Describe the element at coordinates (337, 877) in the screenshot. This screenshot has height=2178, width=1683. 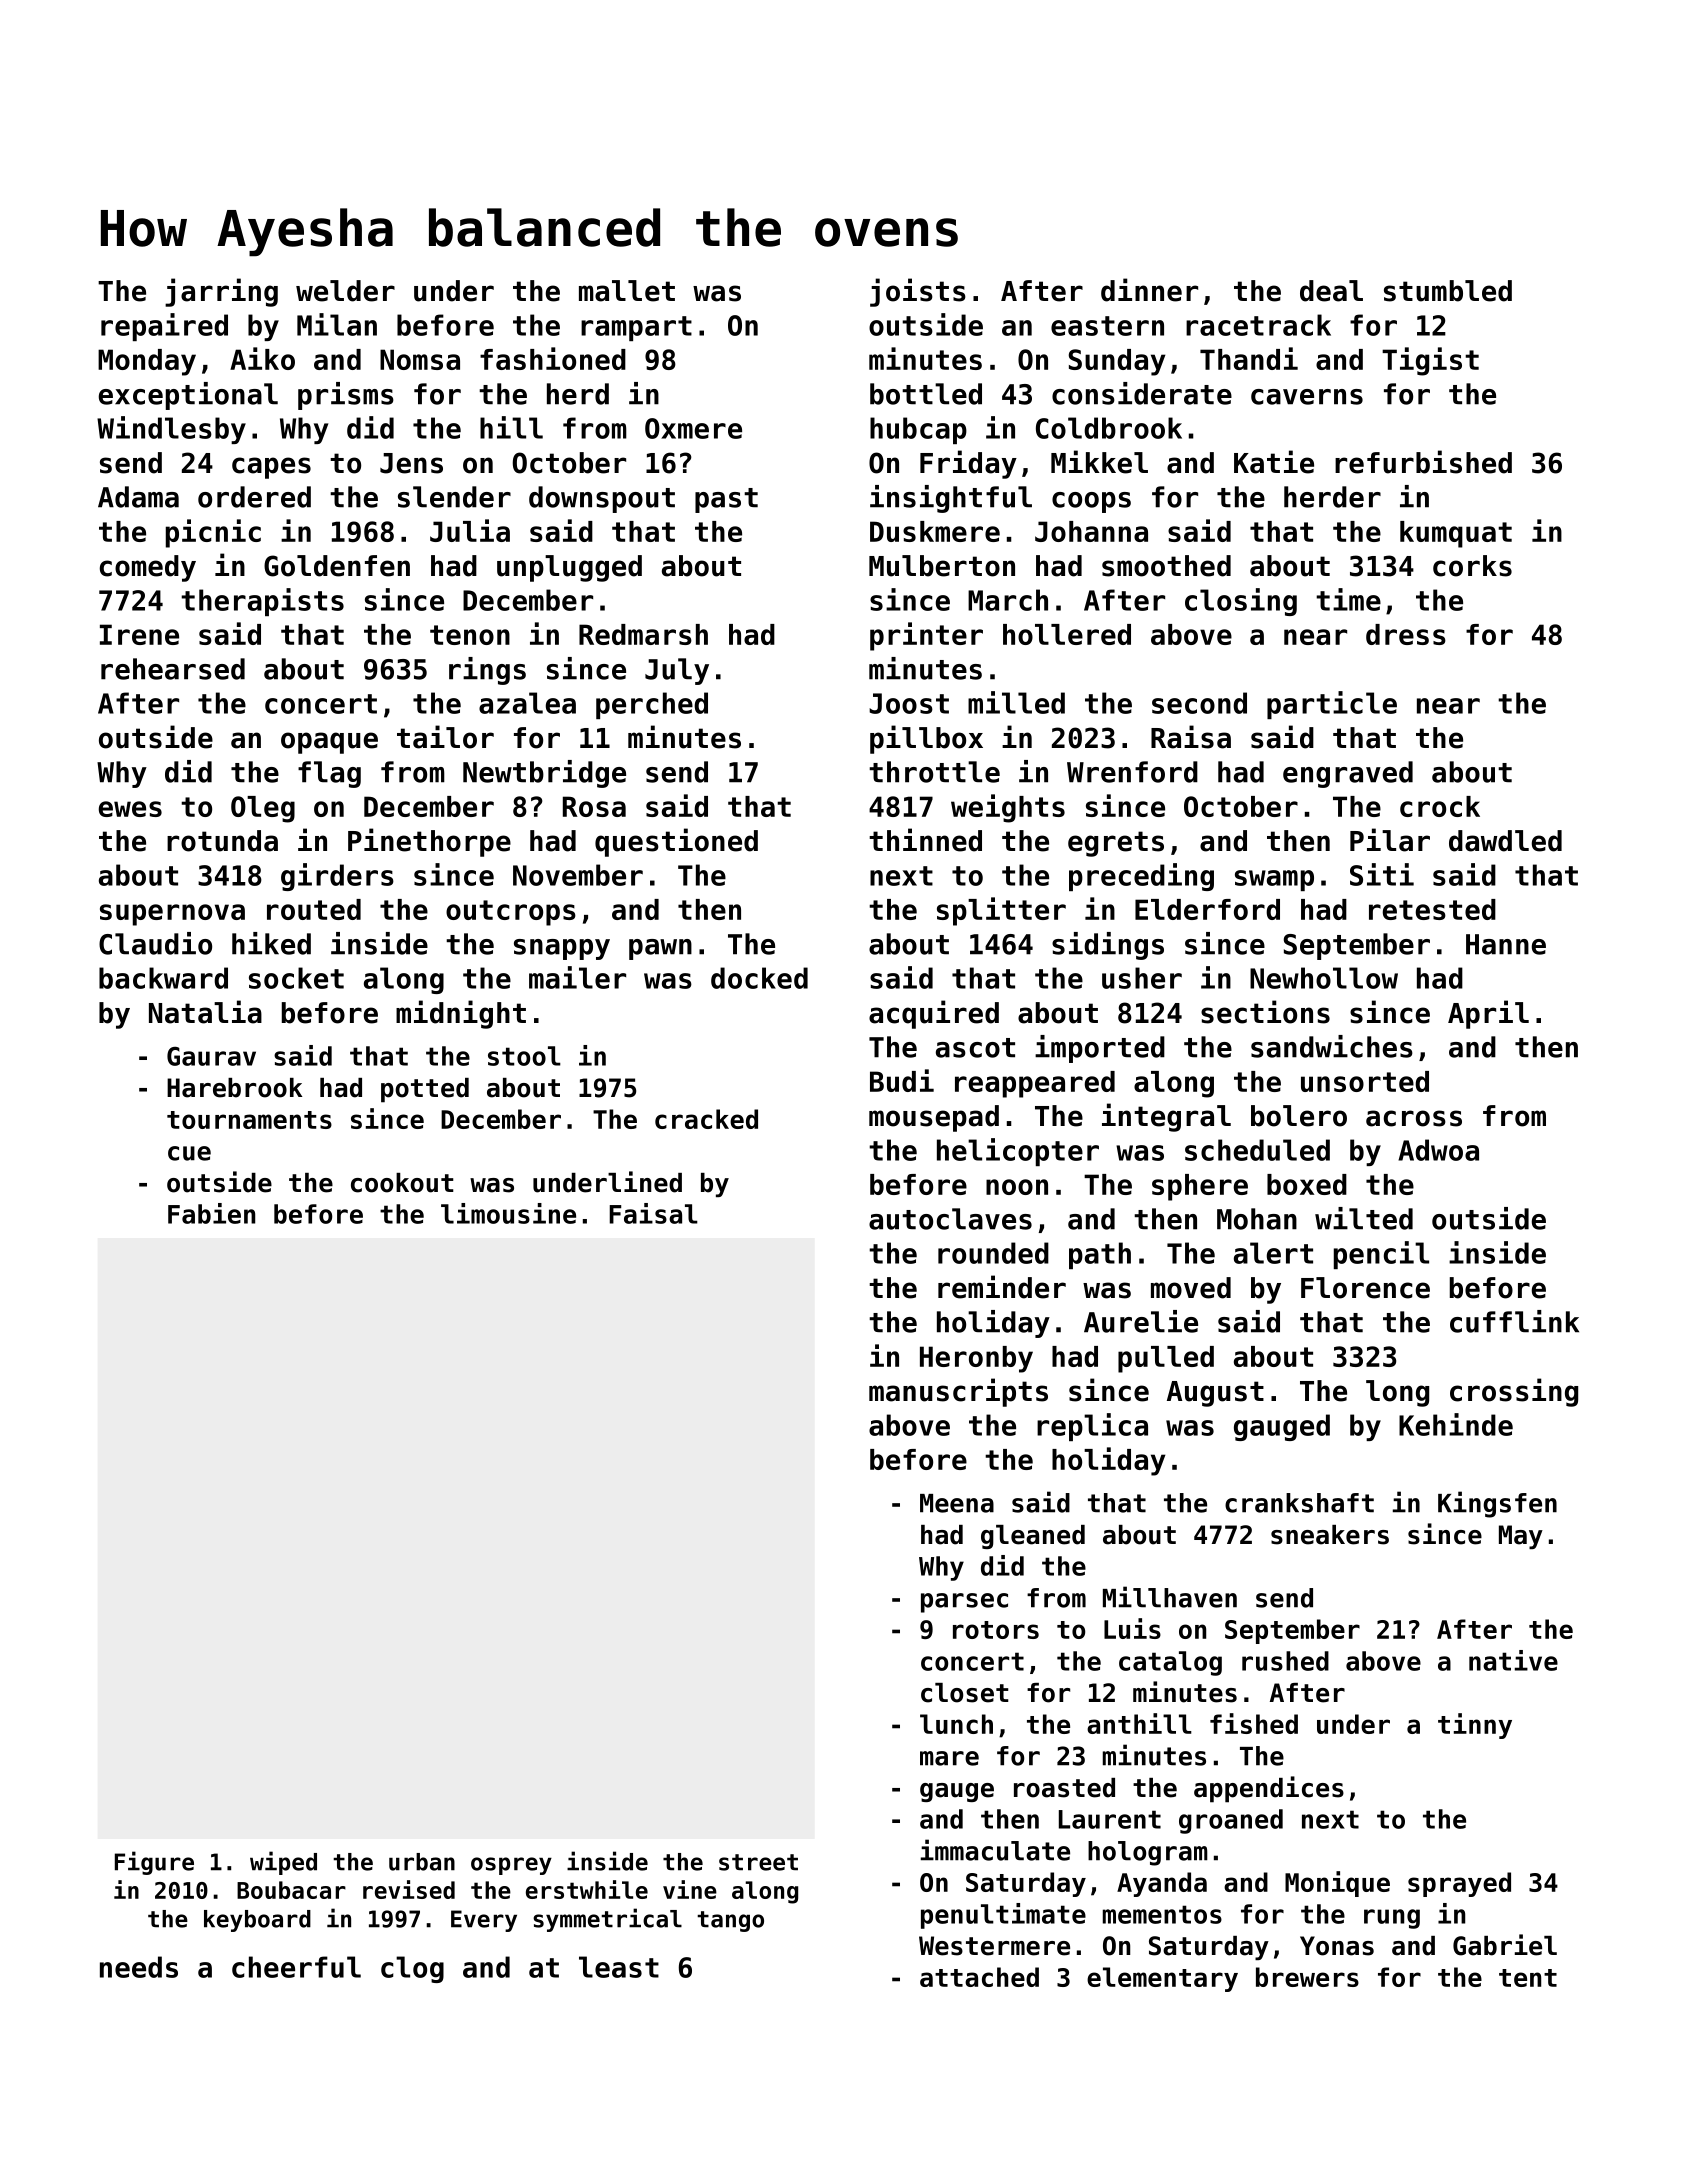
I see `girders` at that location.
